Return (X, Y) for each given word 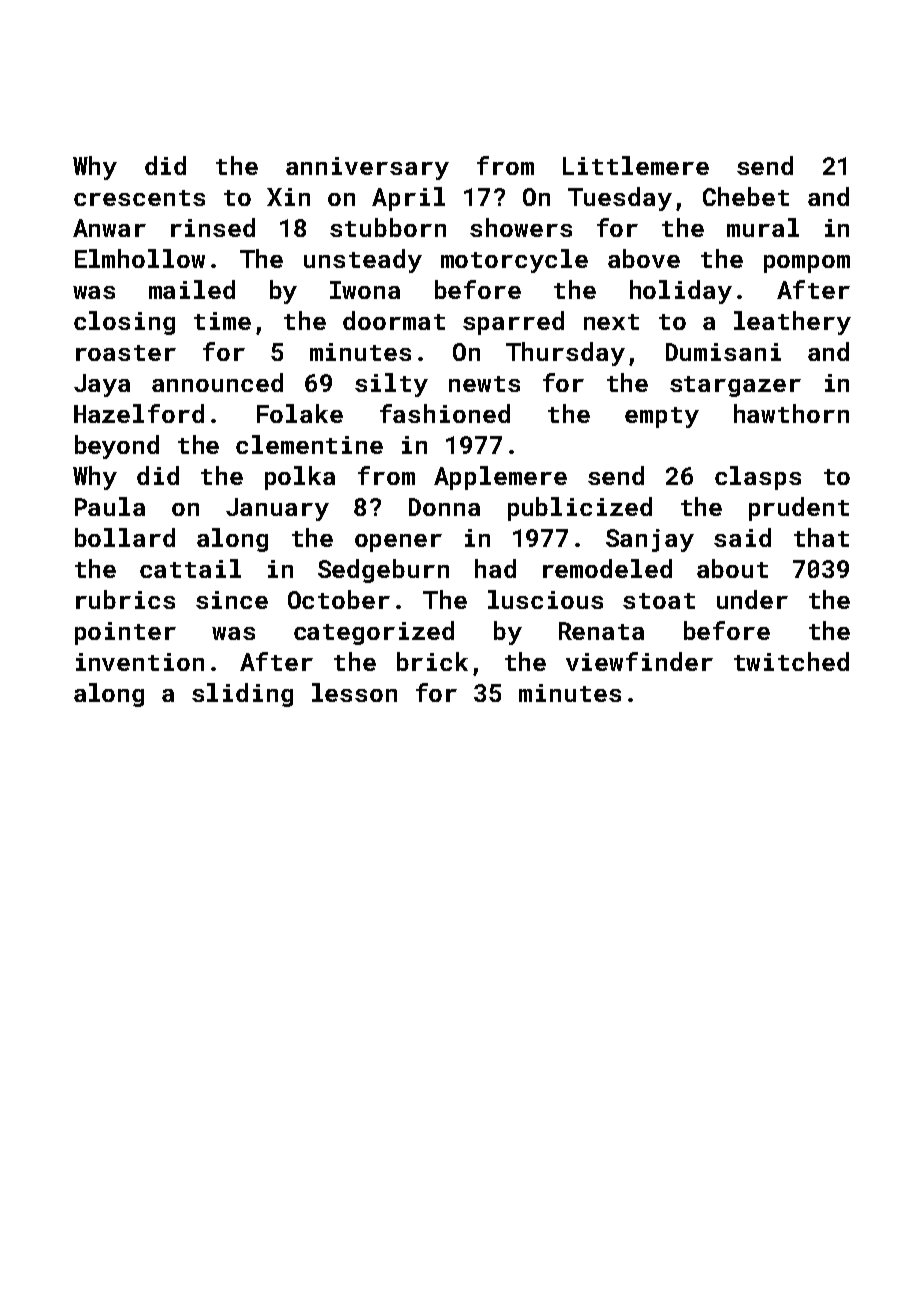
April (408, 199)
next (611, 322)
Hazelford (139, 413)
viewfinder (639, 661)
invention (140, 662)
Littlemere (636, 165)
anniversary (367, 168)
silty (391, 385)
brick (432, 661)
